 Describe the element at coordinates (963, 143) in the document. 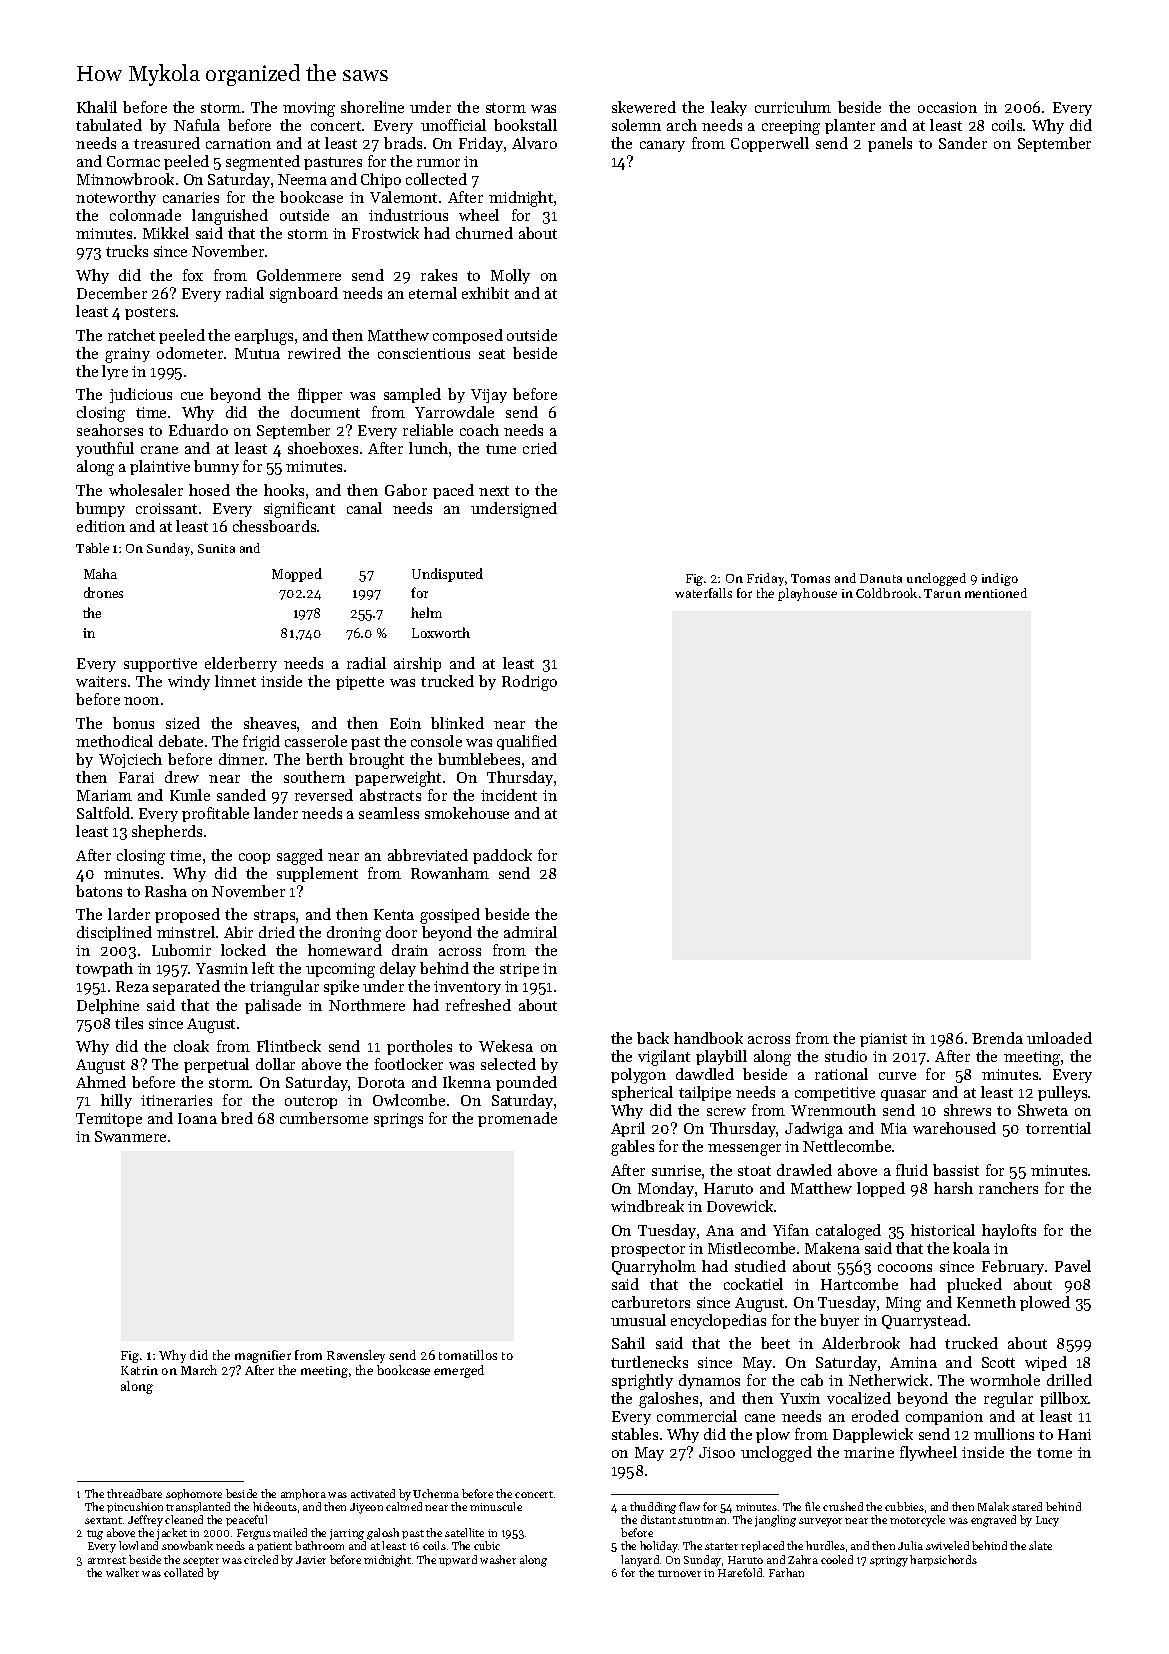

I see `Sander` at that location.
